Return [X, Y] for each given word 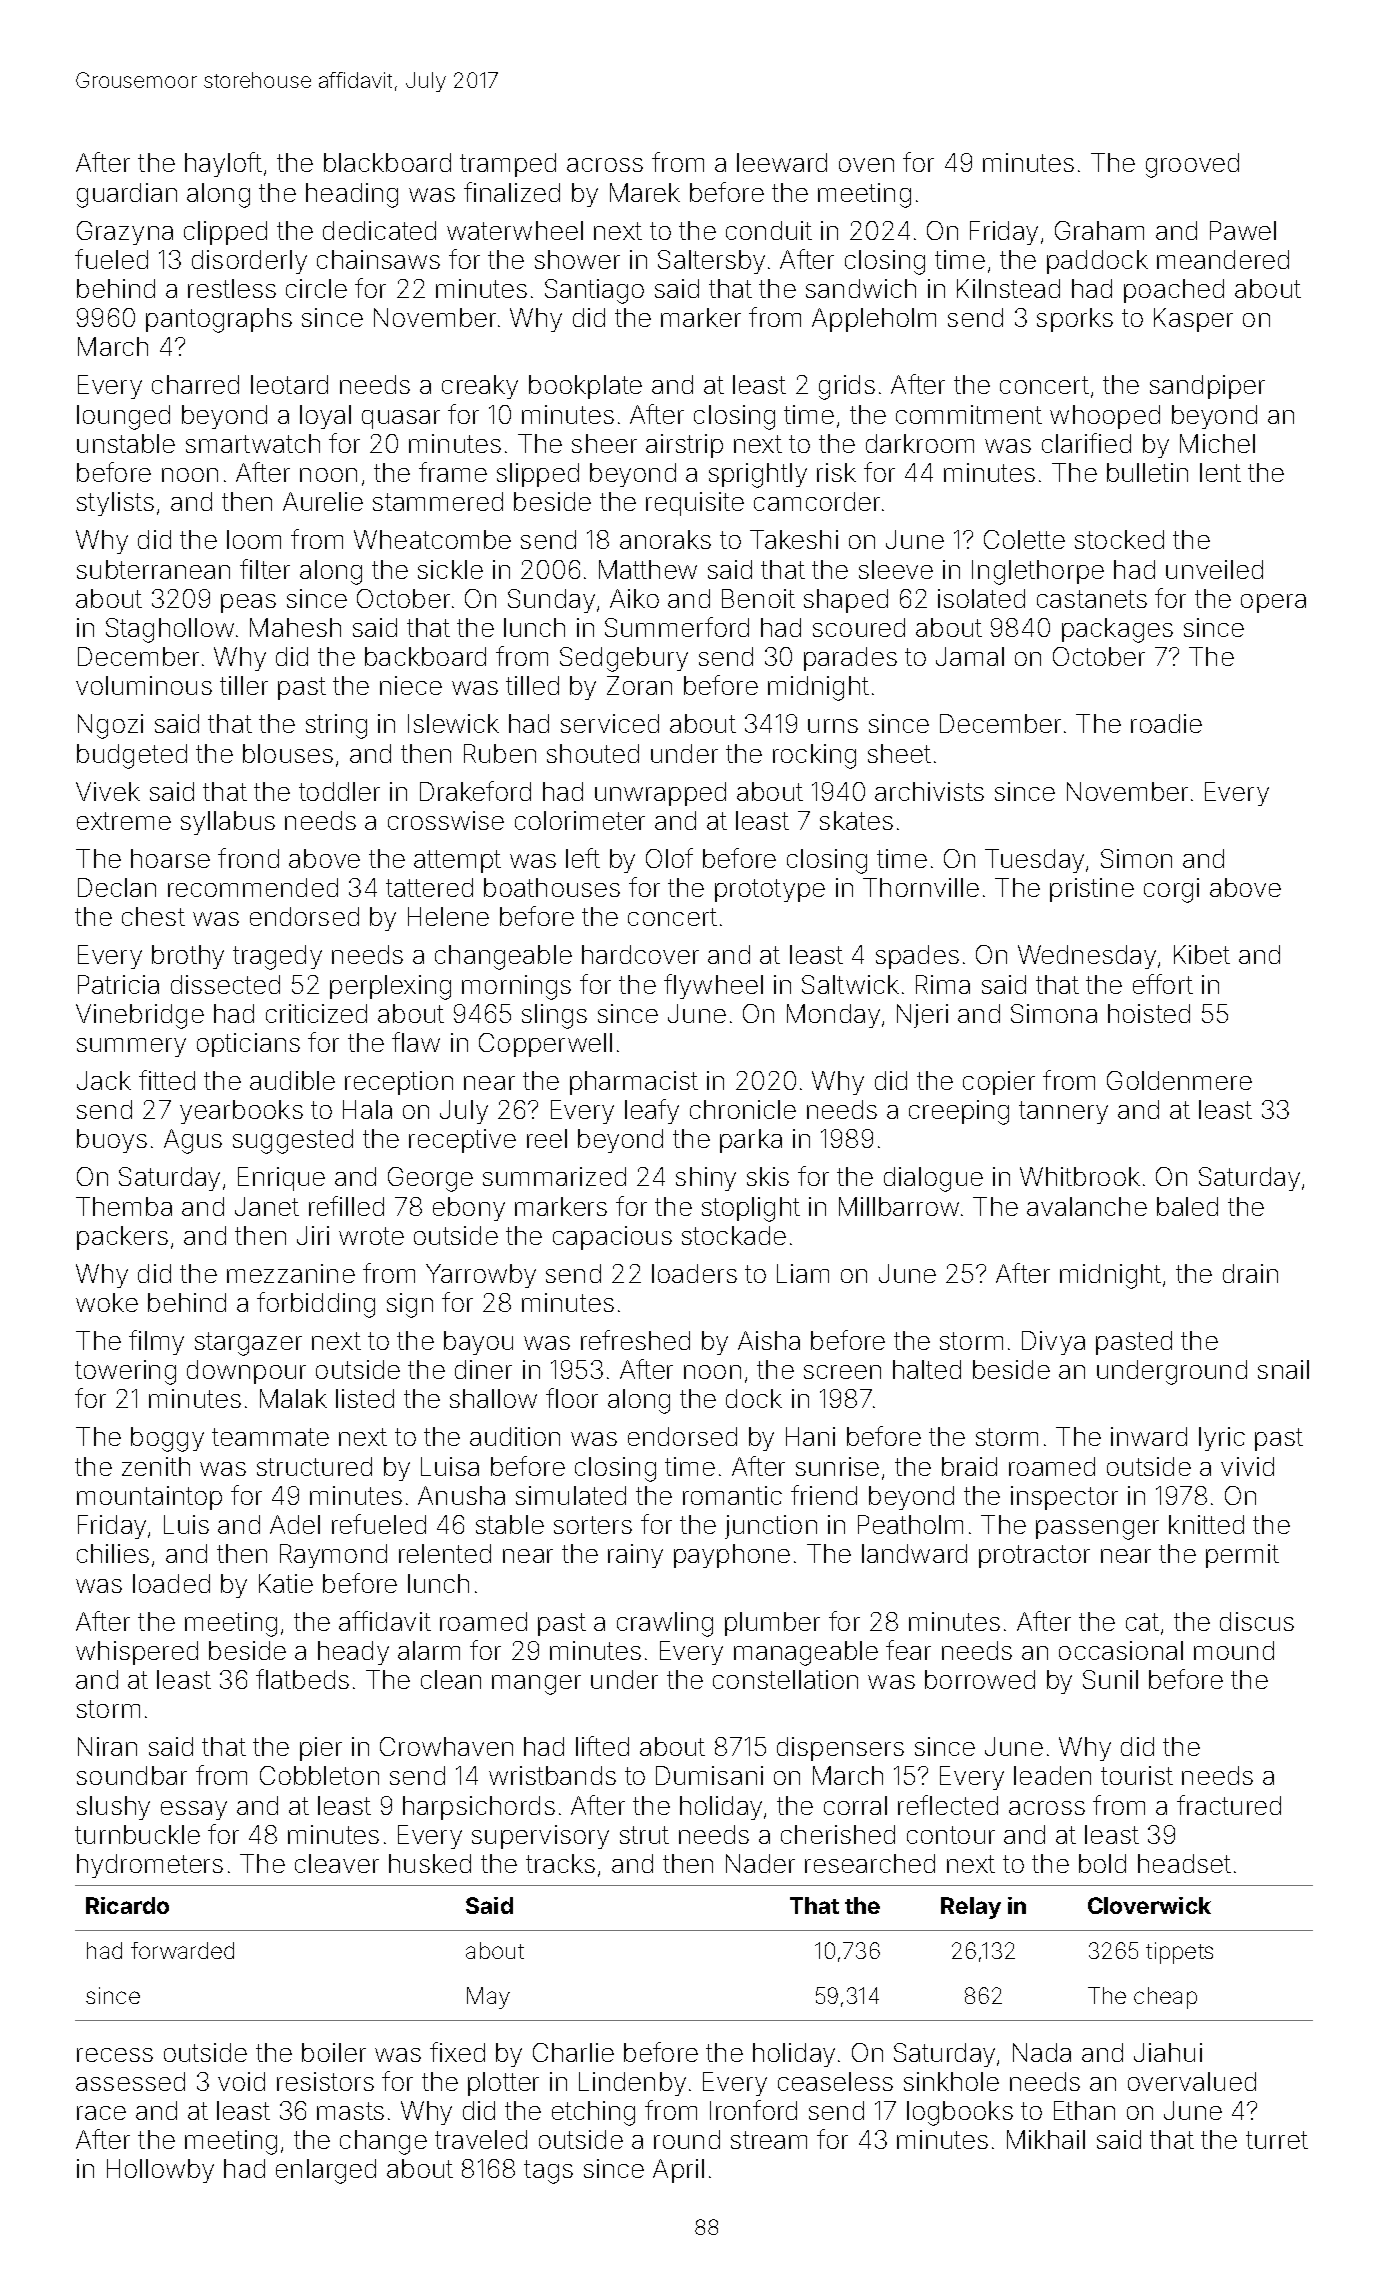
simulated [571, 1495]
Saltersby [711, 262]
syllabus [228, 823]
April [678, 2171]
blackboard [387, 162]
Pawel [1243, 230]
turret [1277, 2140]
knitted [1206, 1524]
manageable [806, 1653]
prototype [770, 890]
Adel [295, 1524]
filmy [156, 1342]
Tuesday [1034, 861]
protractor [1034, 1556]
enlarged [326, 2171]
